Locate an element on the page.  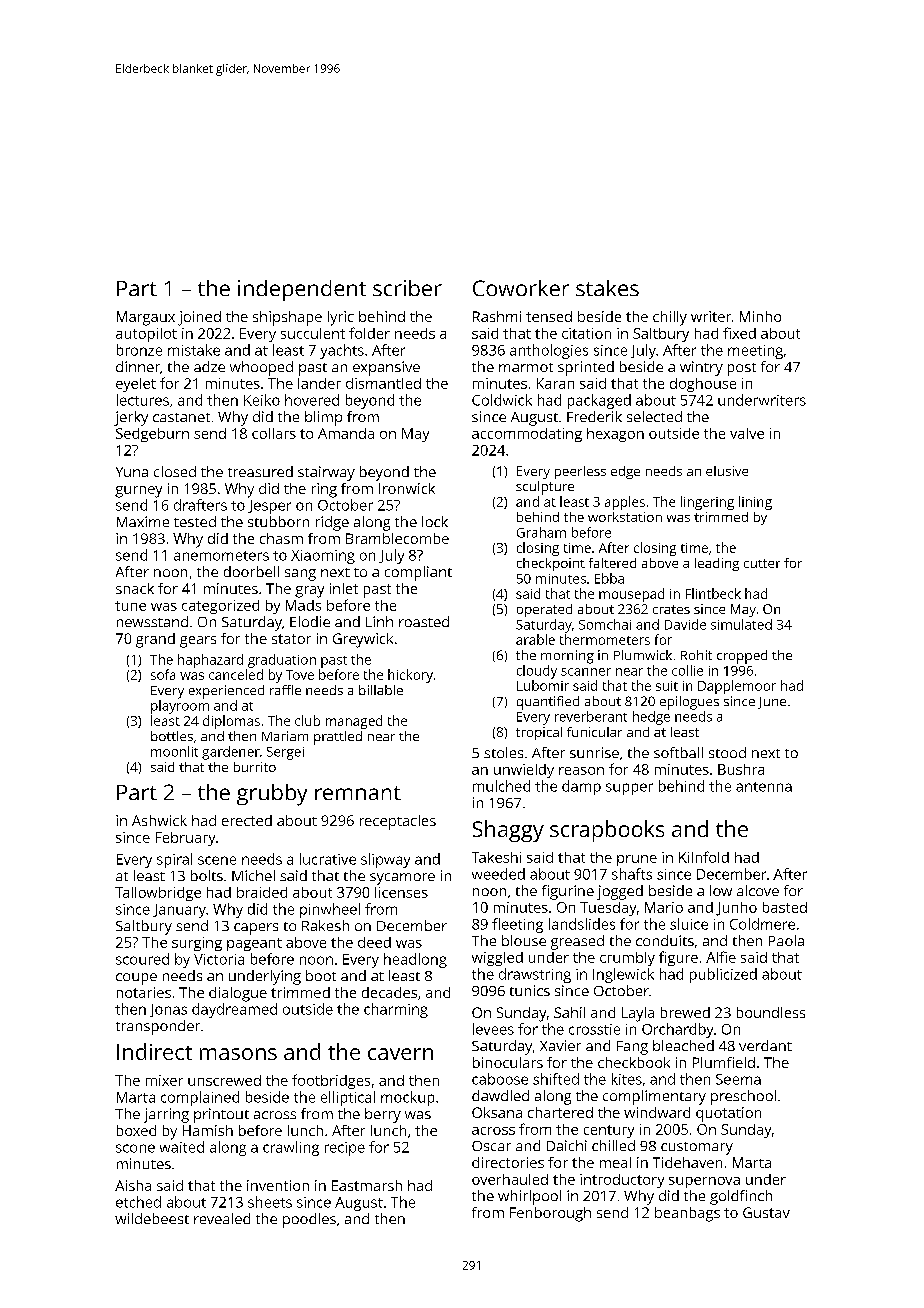
simulated is located at coordinates (741, 624).
